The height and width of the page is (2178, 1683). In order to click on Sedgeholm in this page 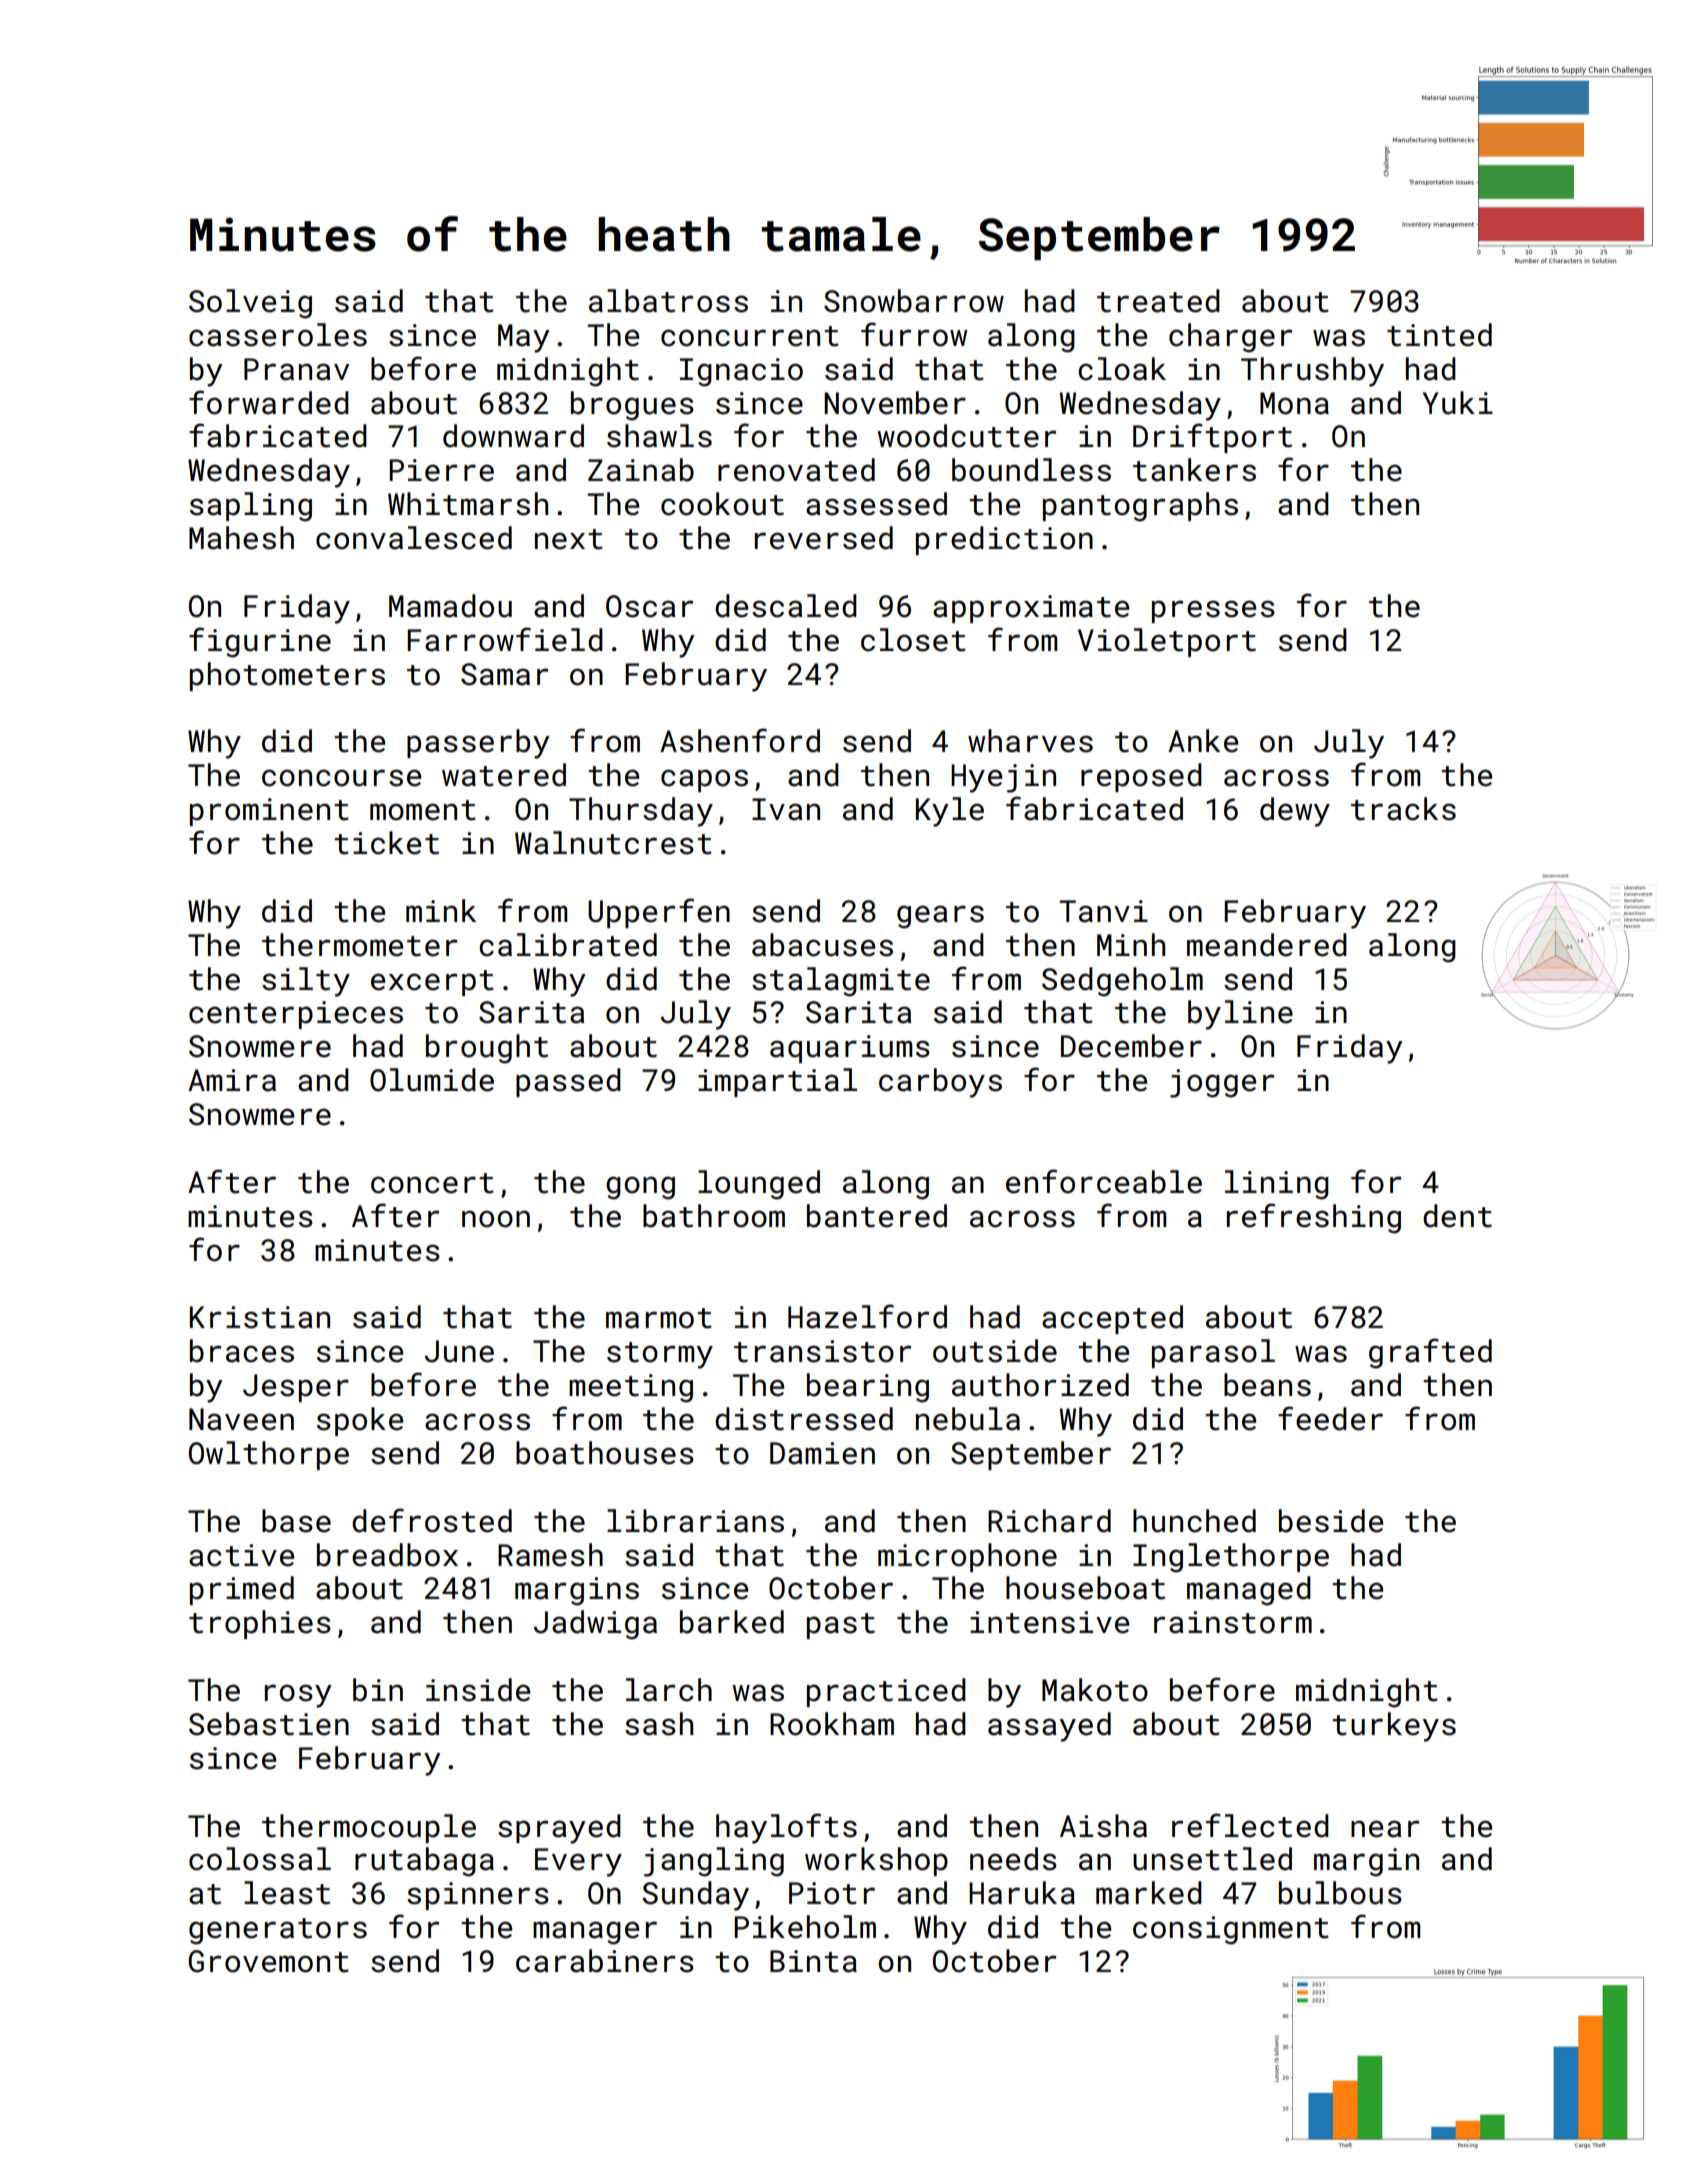, I will do `click(1122, 982)`.
